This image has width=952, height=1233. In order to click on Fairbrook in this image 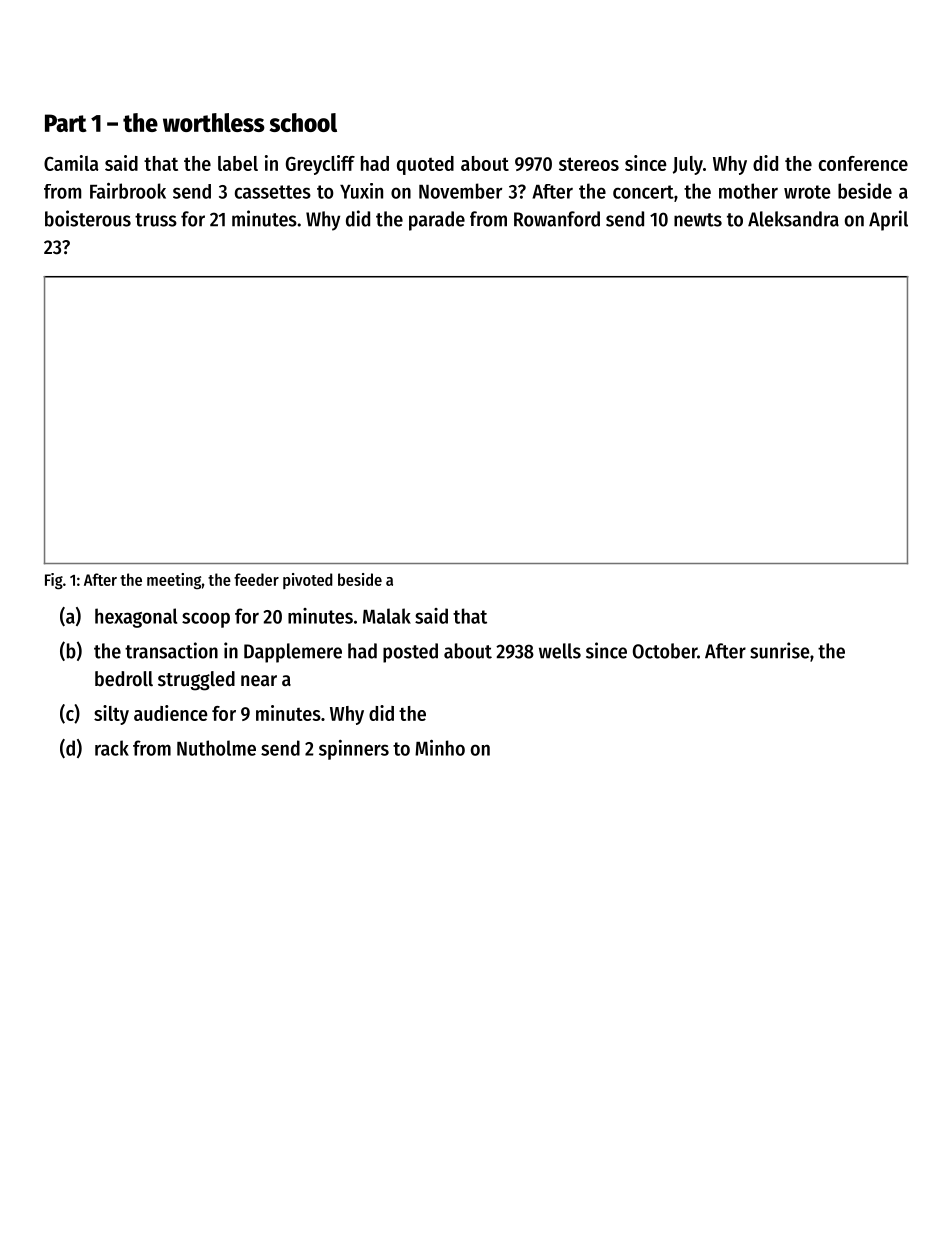, I will do `click(128, 191)`.
